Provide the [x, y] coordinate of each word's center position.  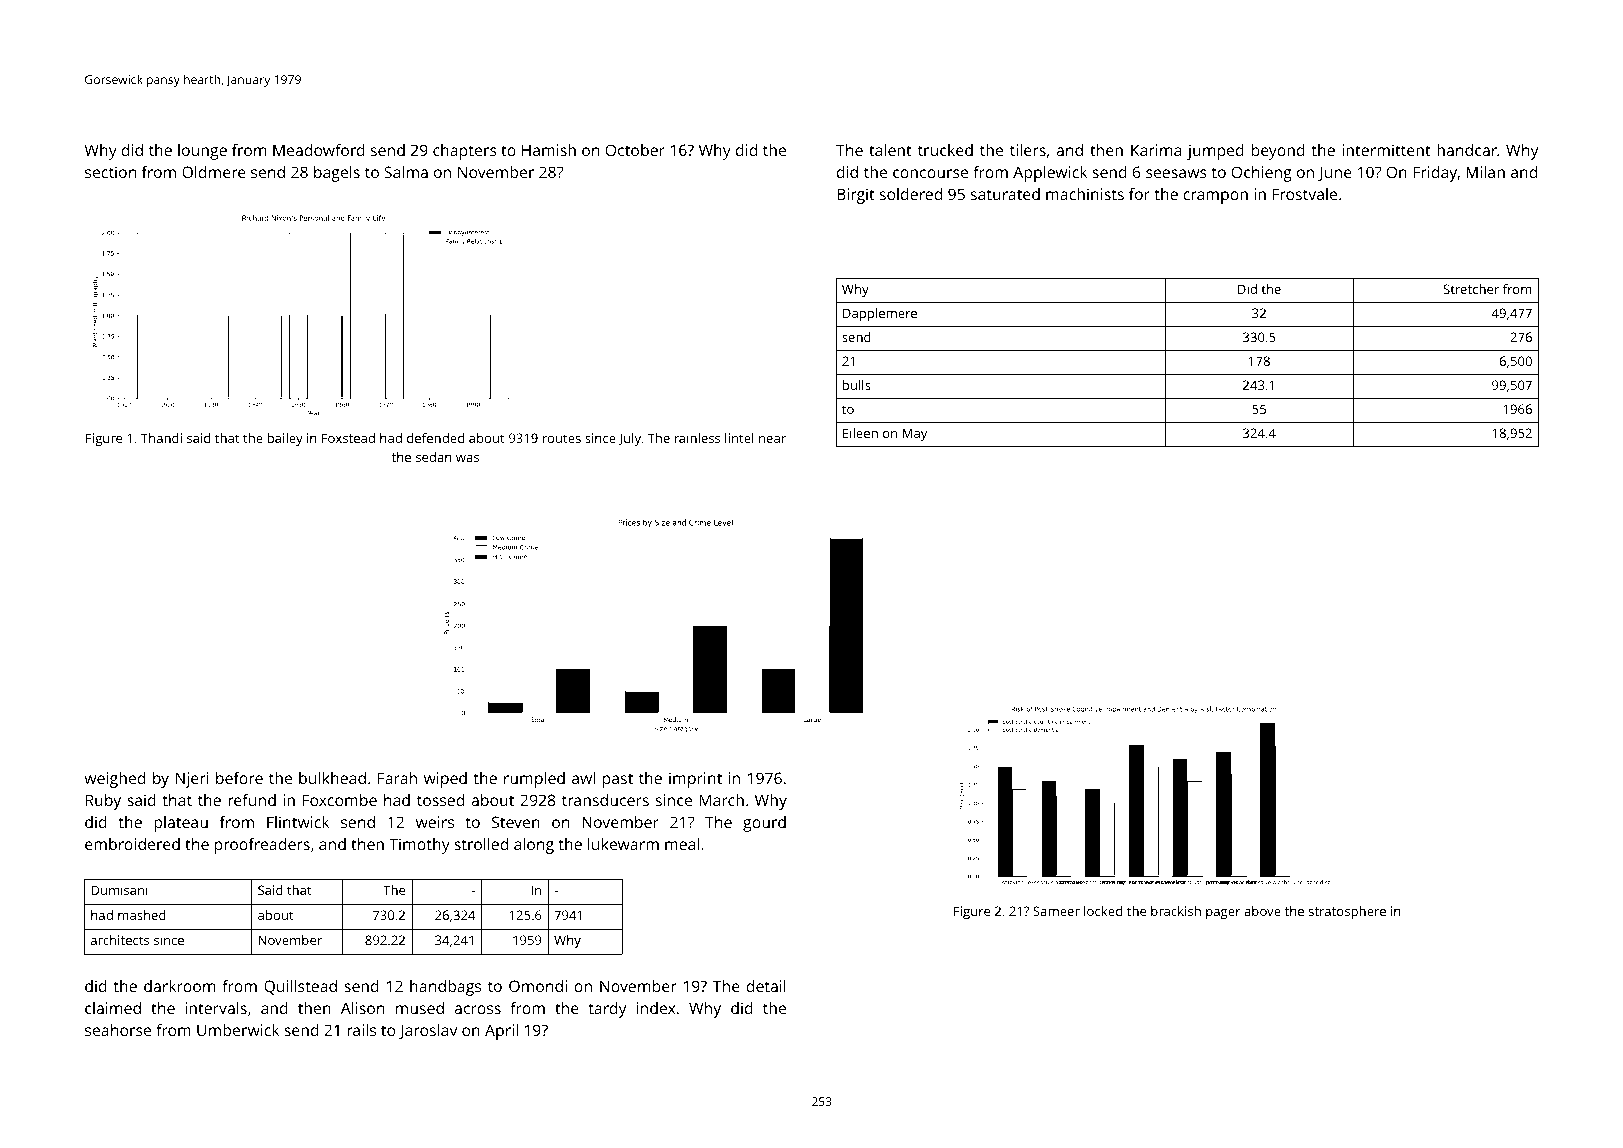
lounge [202, 152]
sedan [434, 457]
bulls [857, 385]
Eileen [860, 433]
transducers [605, 800]
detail [766, 986]
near [772, 439]
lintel [739, 438]
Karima [1156, 150]
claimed [113, 1008]
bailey [285, 439]
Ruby [103, 802]
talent [890, 150]
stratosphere [1347, 912]
